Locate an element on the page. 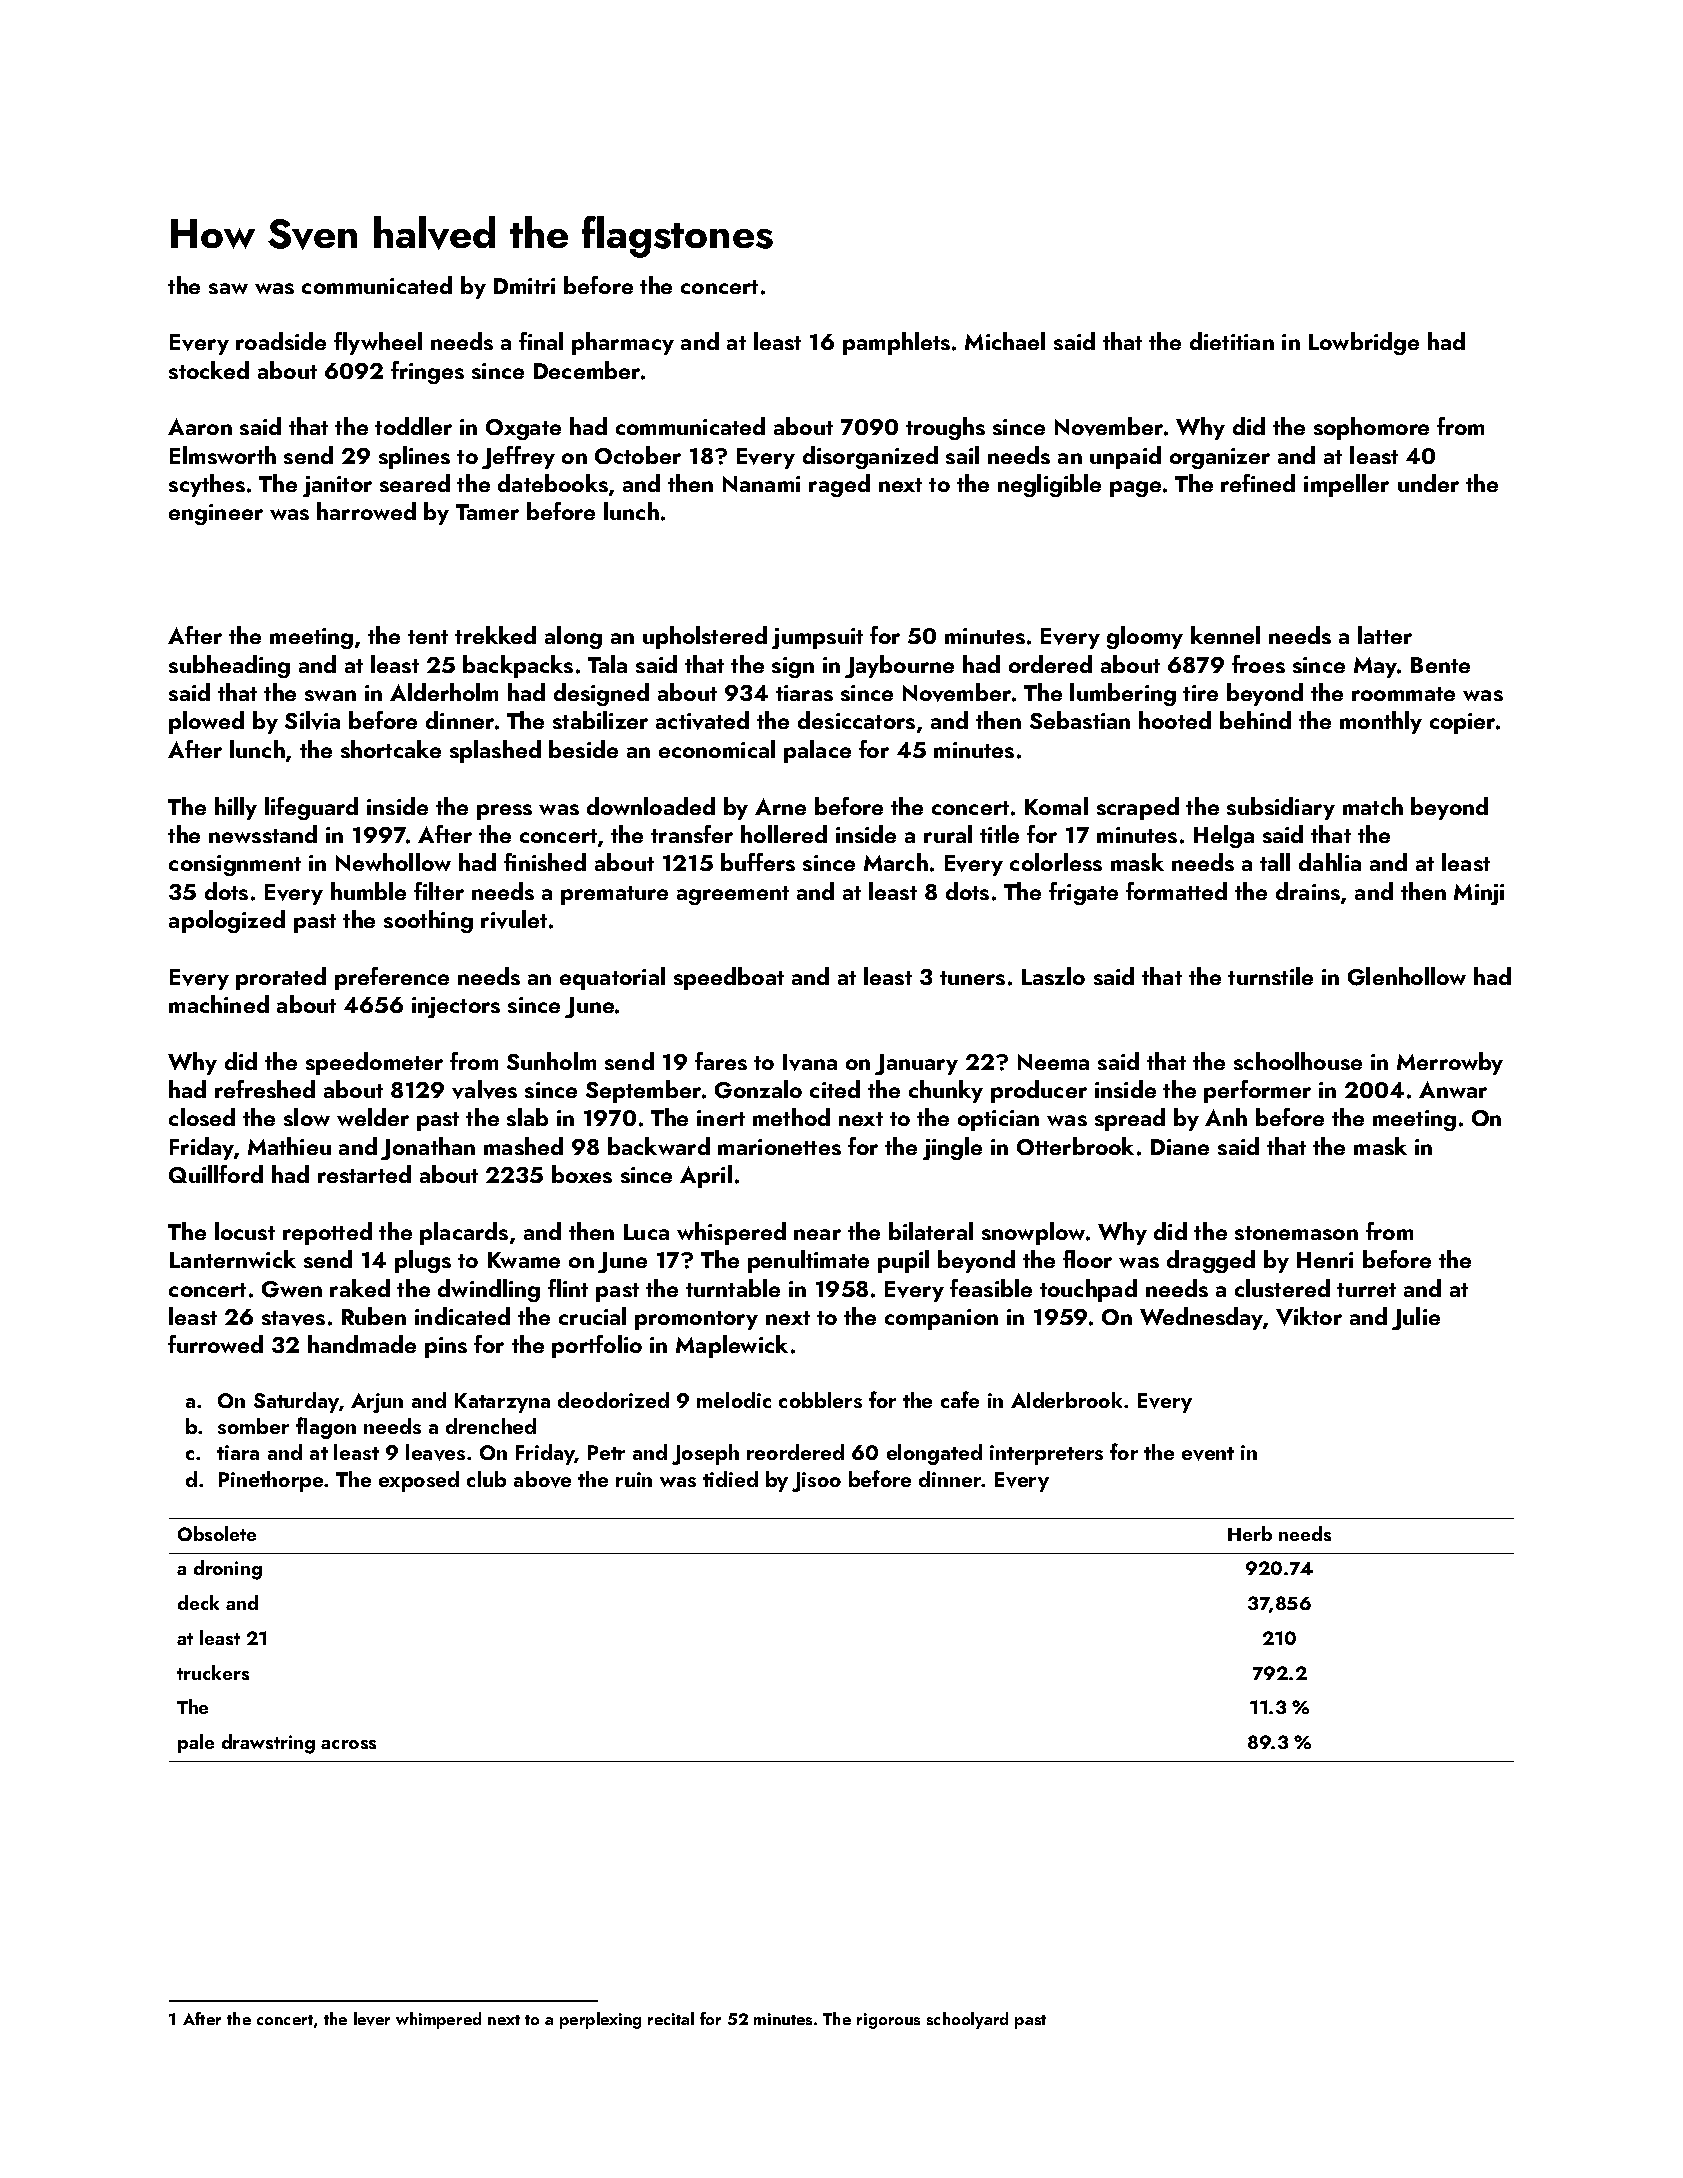  Lanternwick is located at coordinates (233, 1259).
